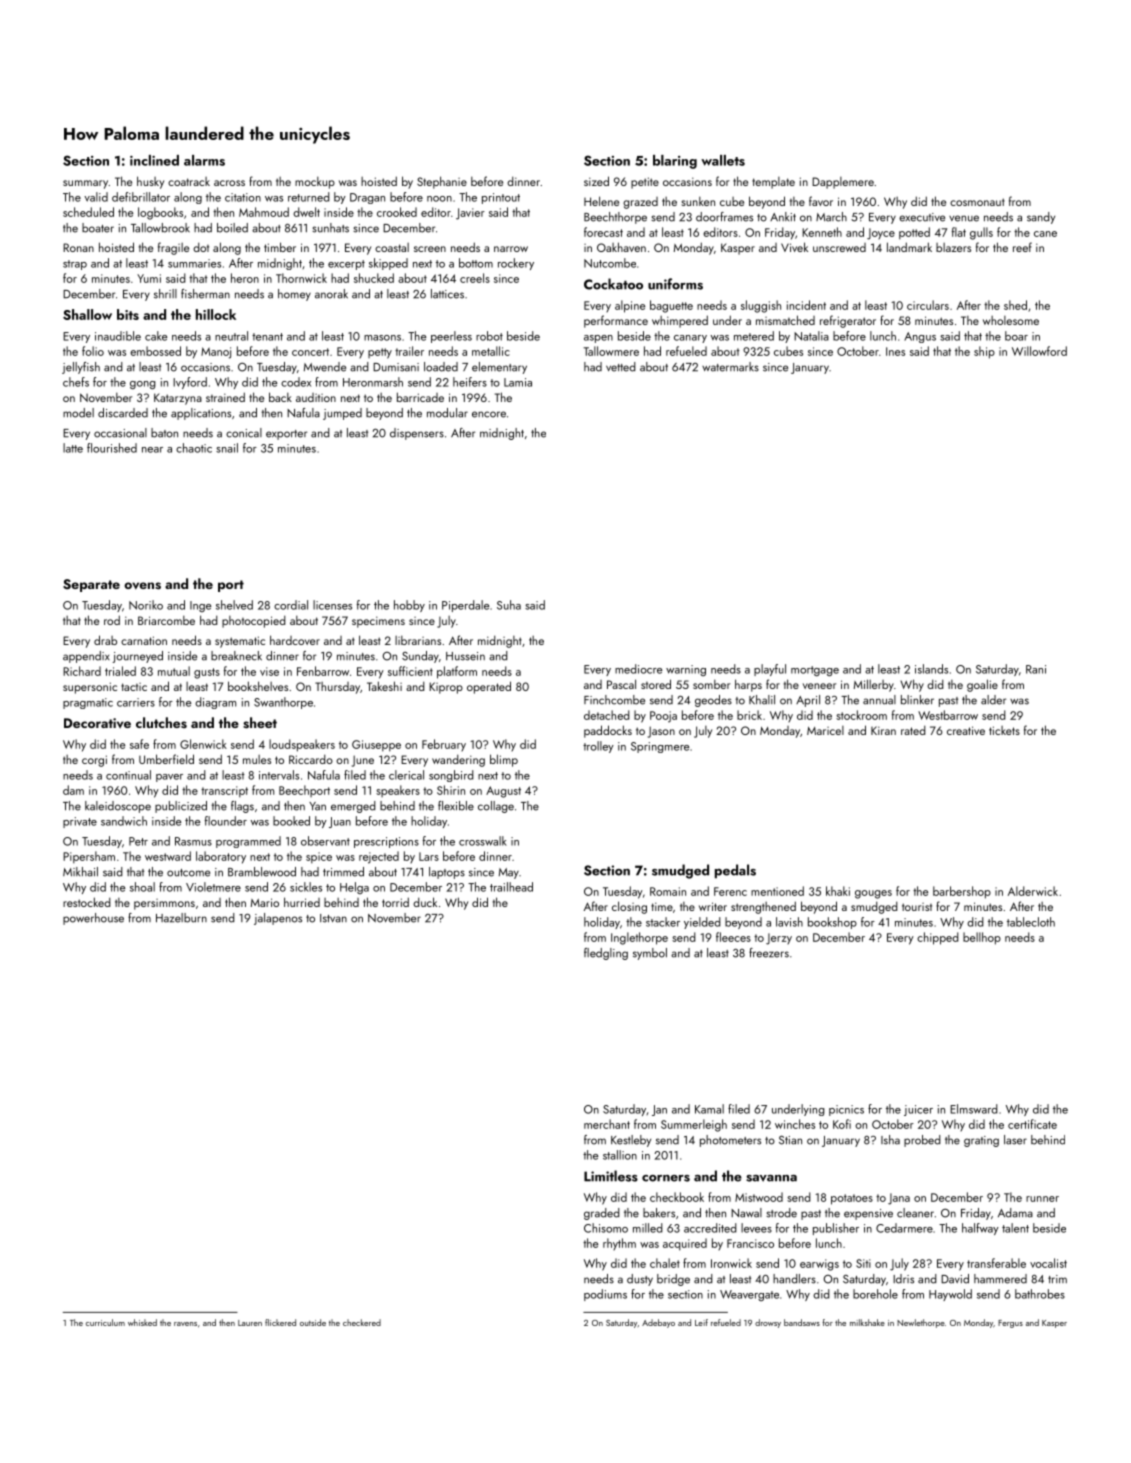  What do you see at coordinates (93, 919) in the screenshot?
I see `powerhouse` at bounding box center [93, 919].
